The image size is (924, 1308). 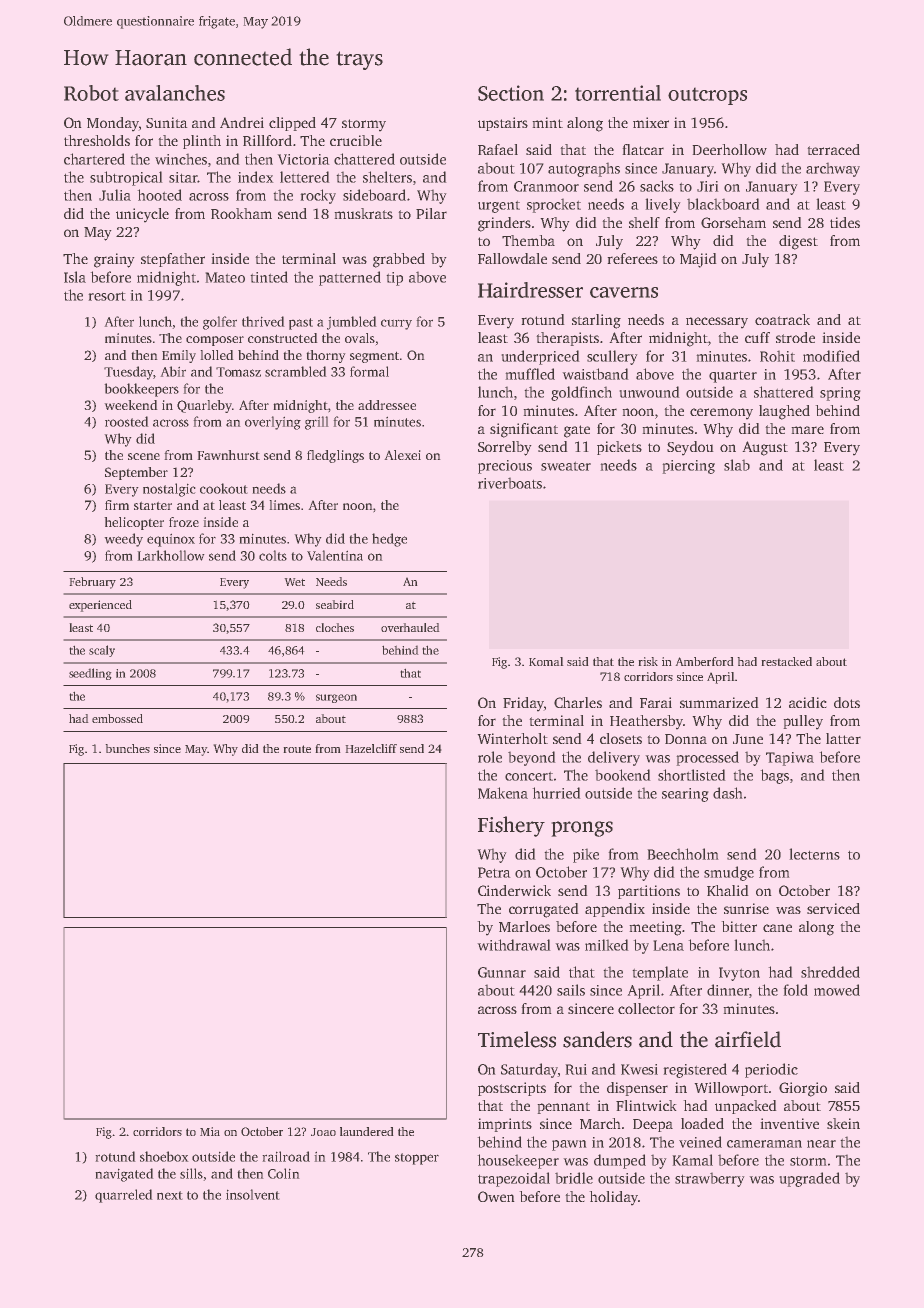 I want to click on outcrops, so click(x=707, y=96).
